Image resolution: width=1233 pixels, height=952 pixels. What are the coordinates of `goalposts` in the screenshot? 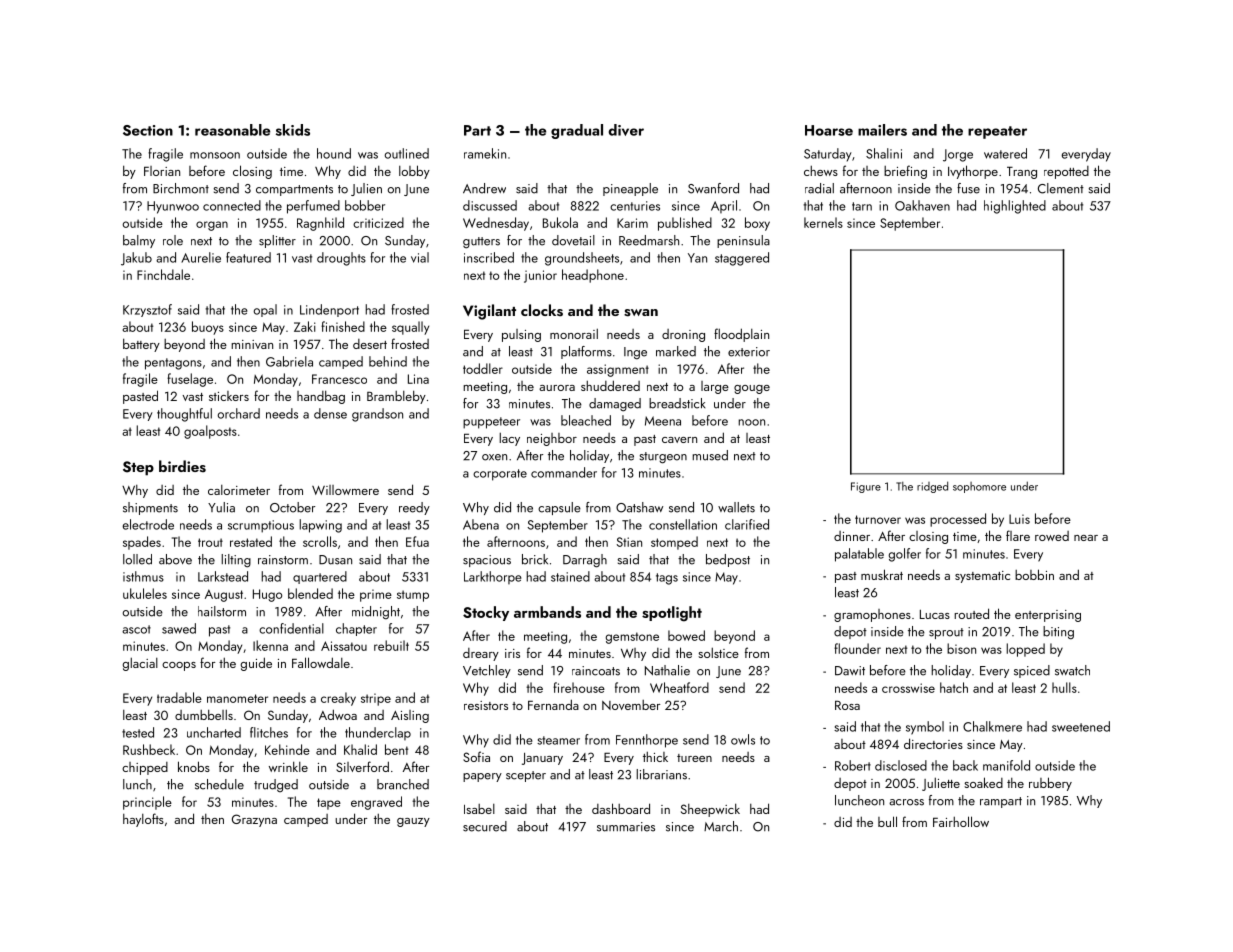 It's located at (210, 432).
